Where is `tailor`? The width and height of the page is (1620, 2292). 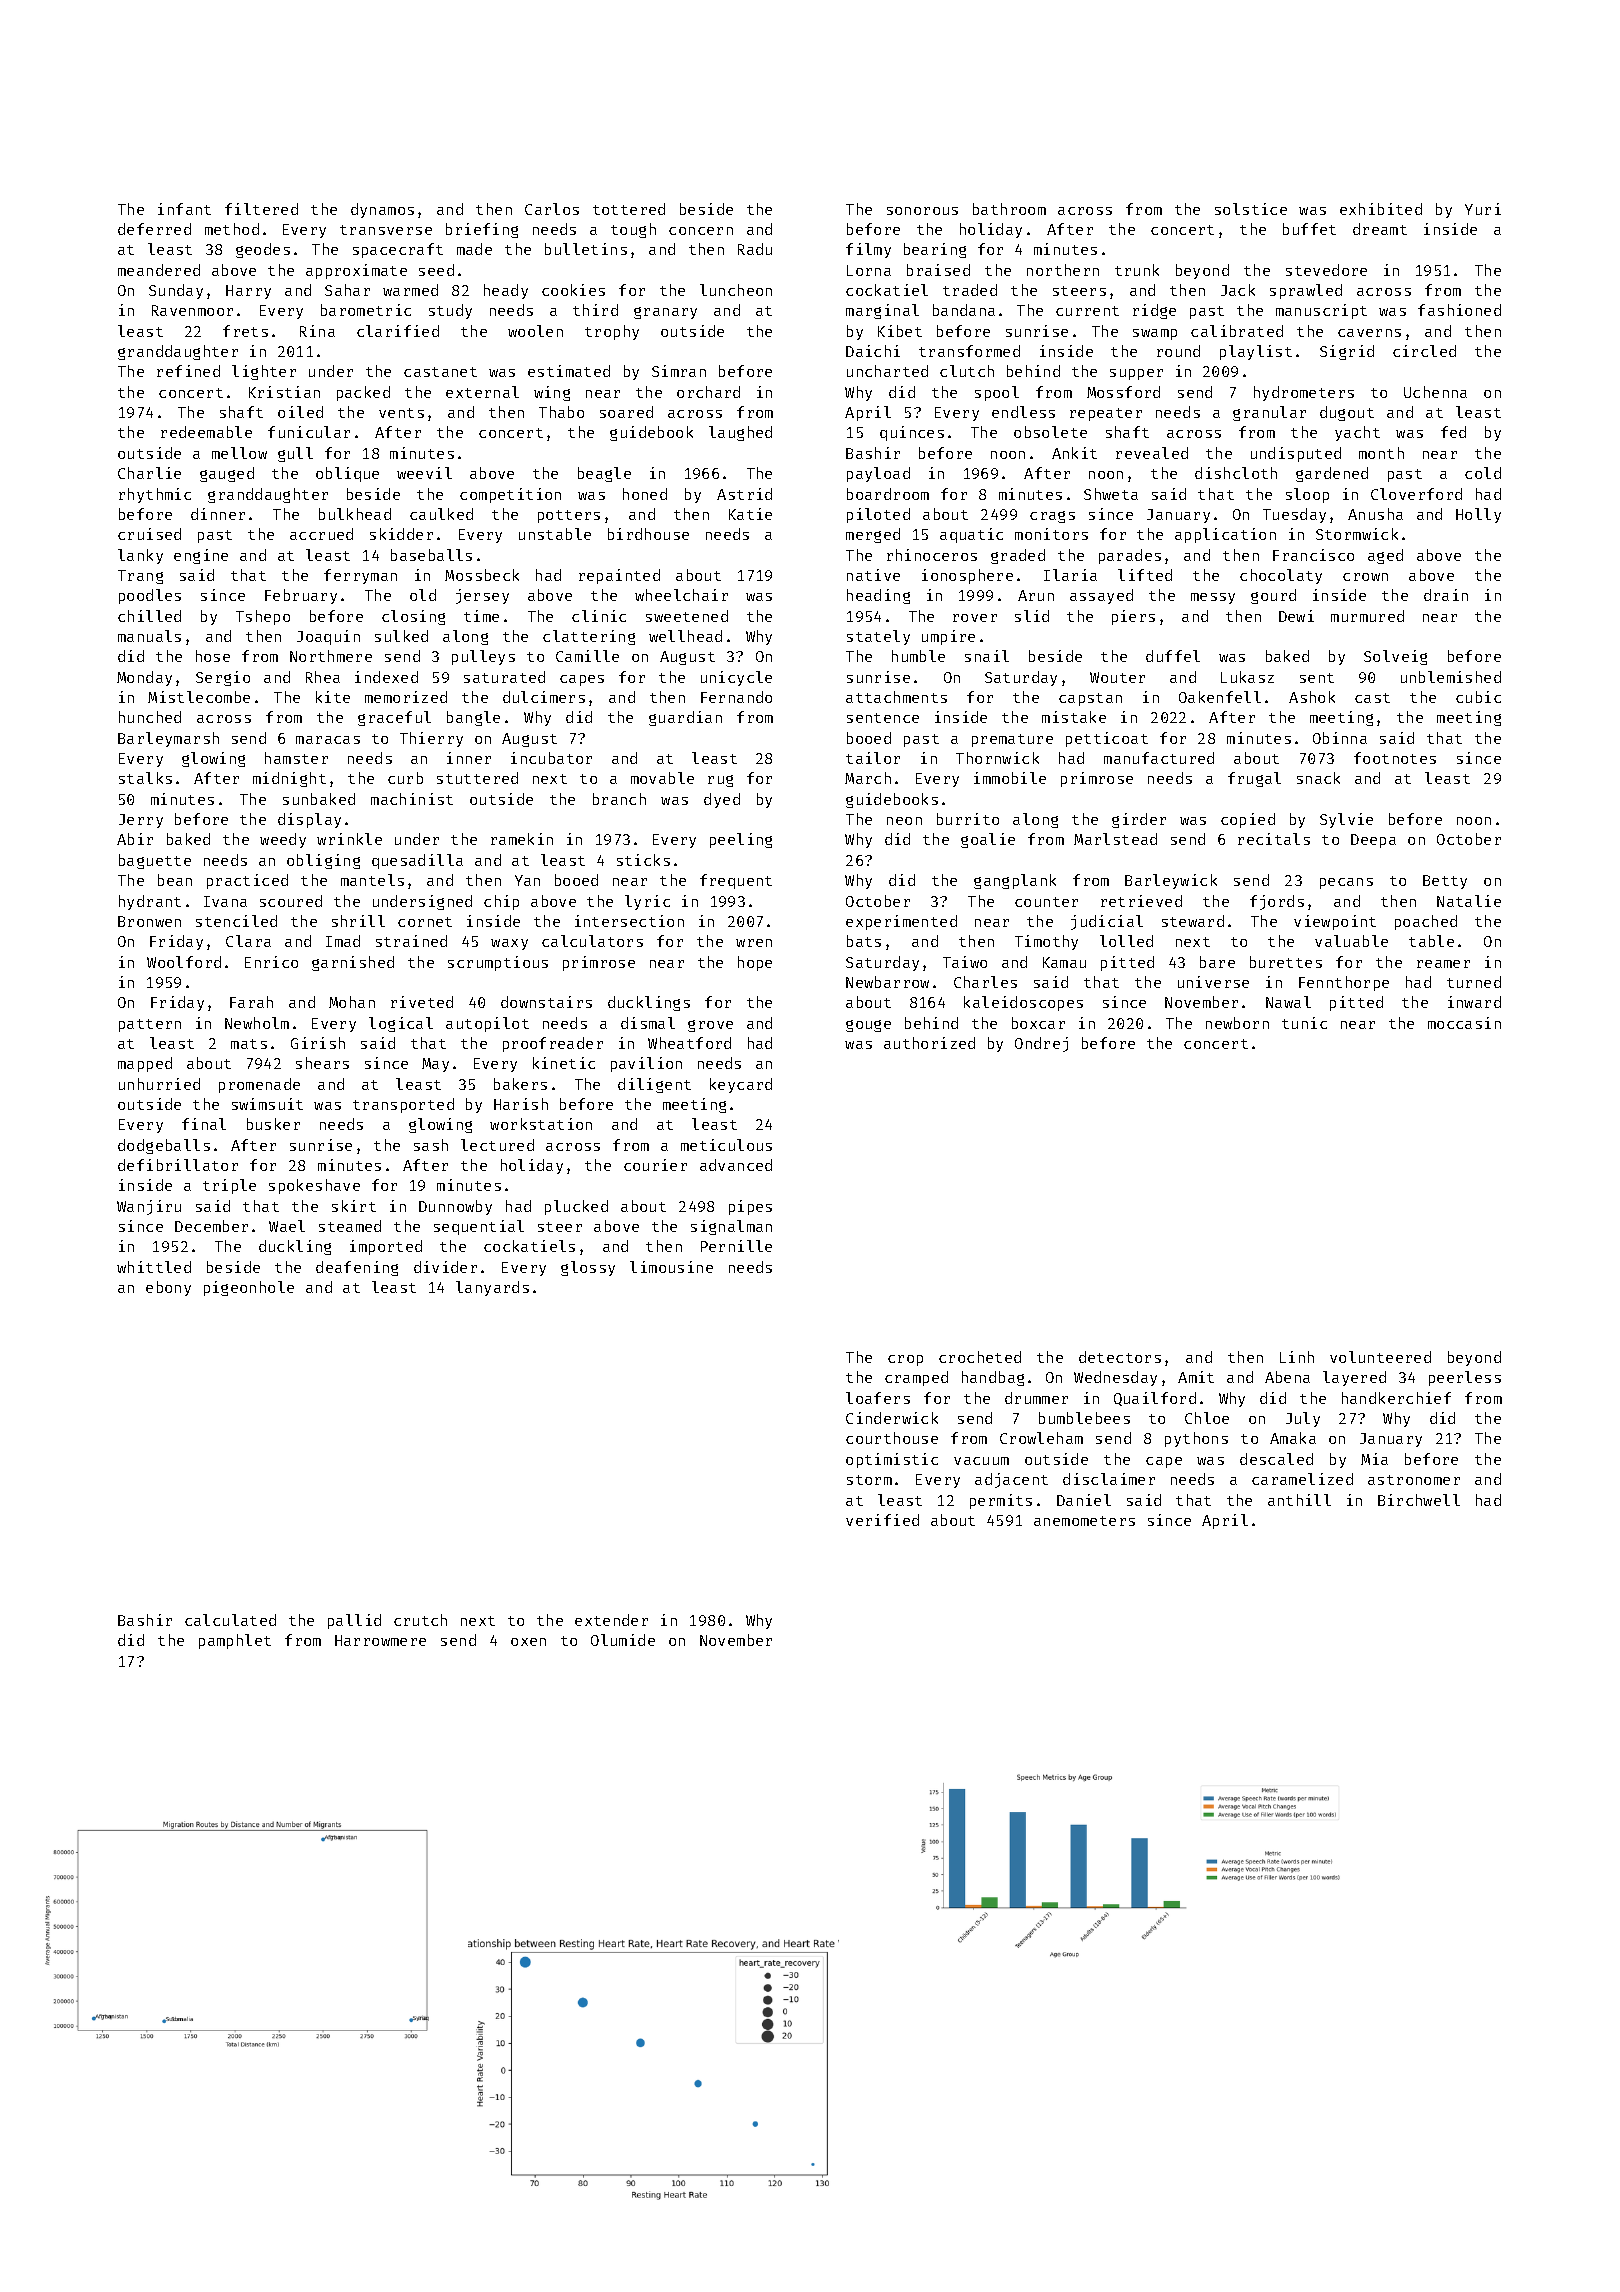
tailor is located at coordinates (873, 758).
